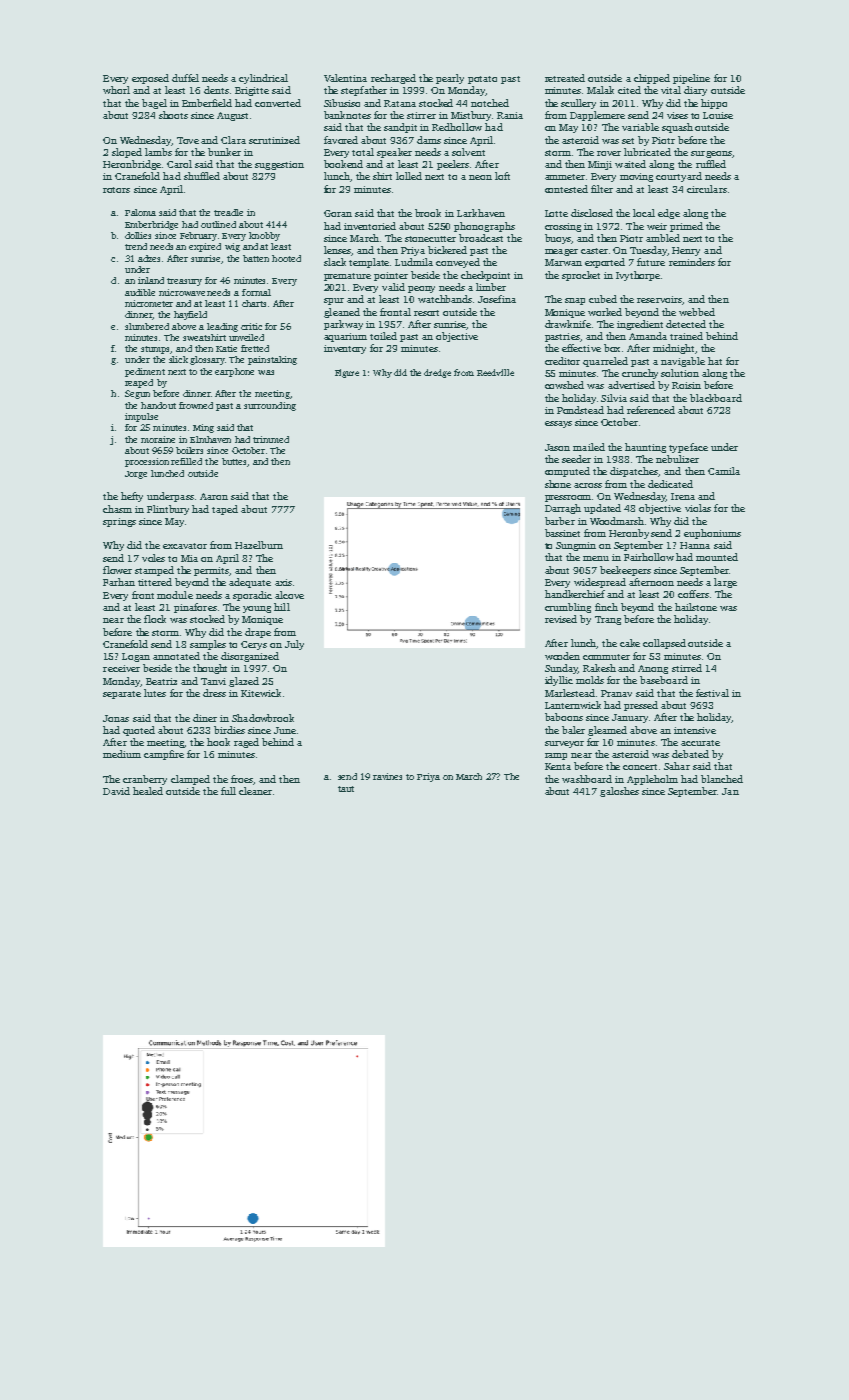  Describe the element at coordinates (426, 313) in the image. I see `resort` at that location.
